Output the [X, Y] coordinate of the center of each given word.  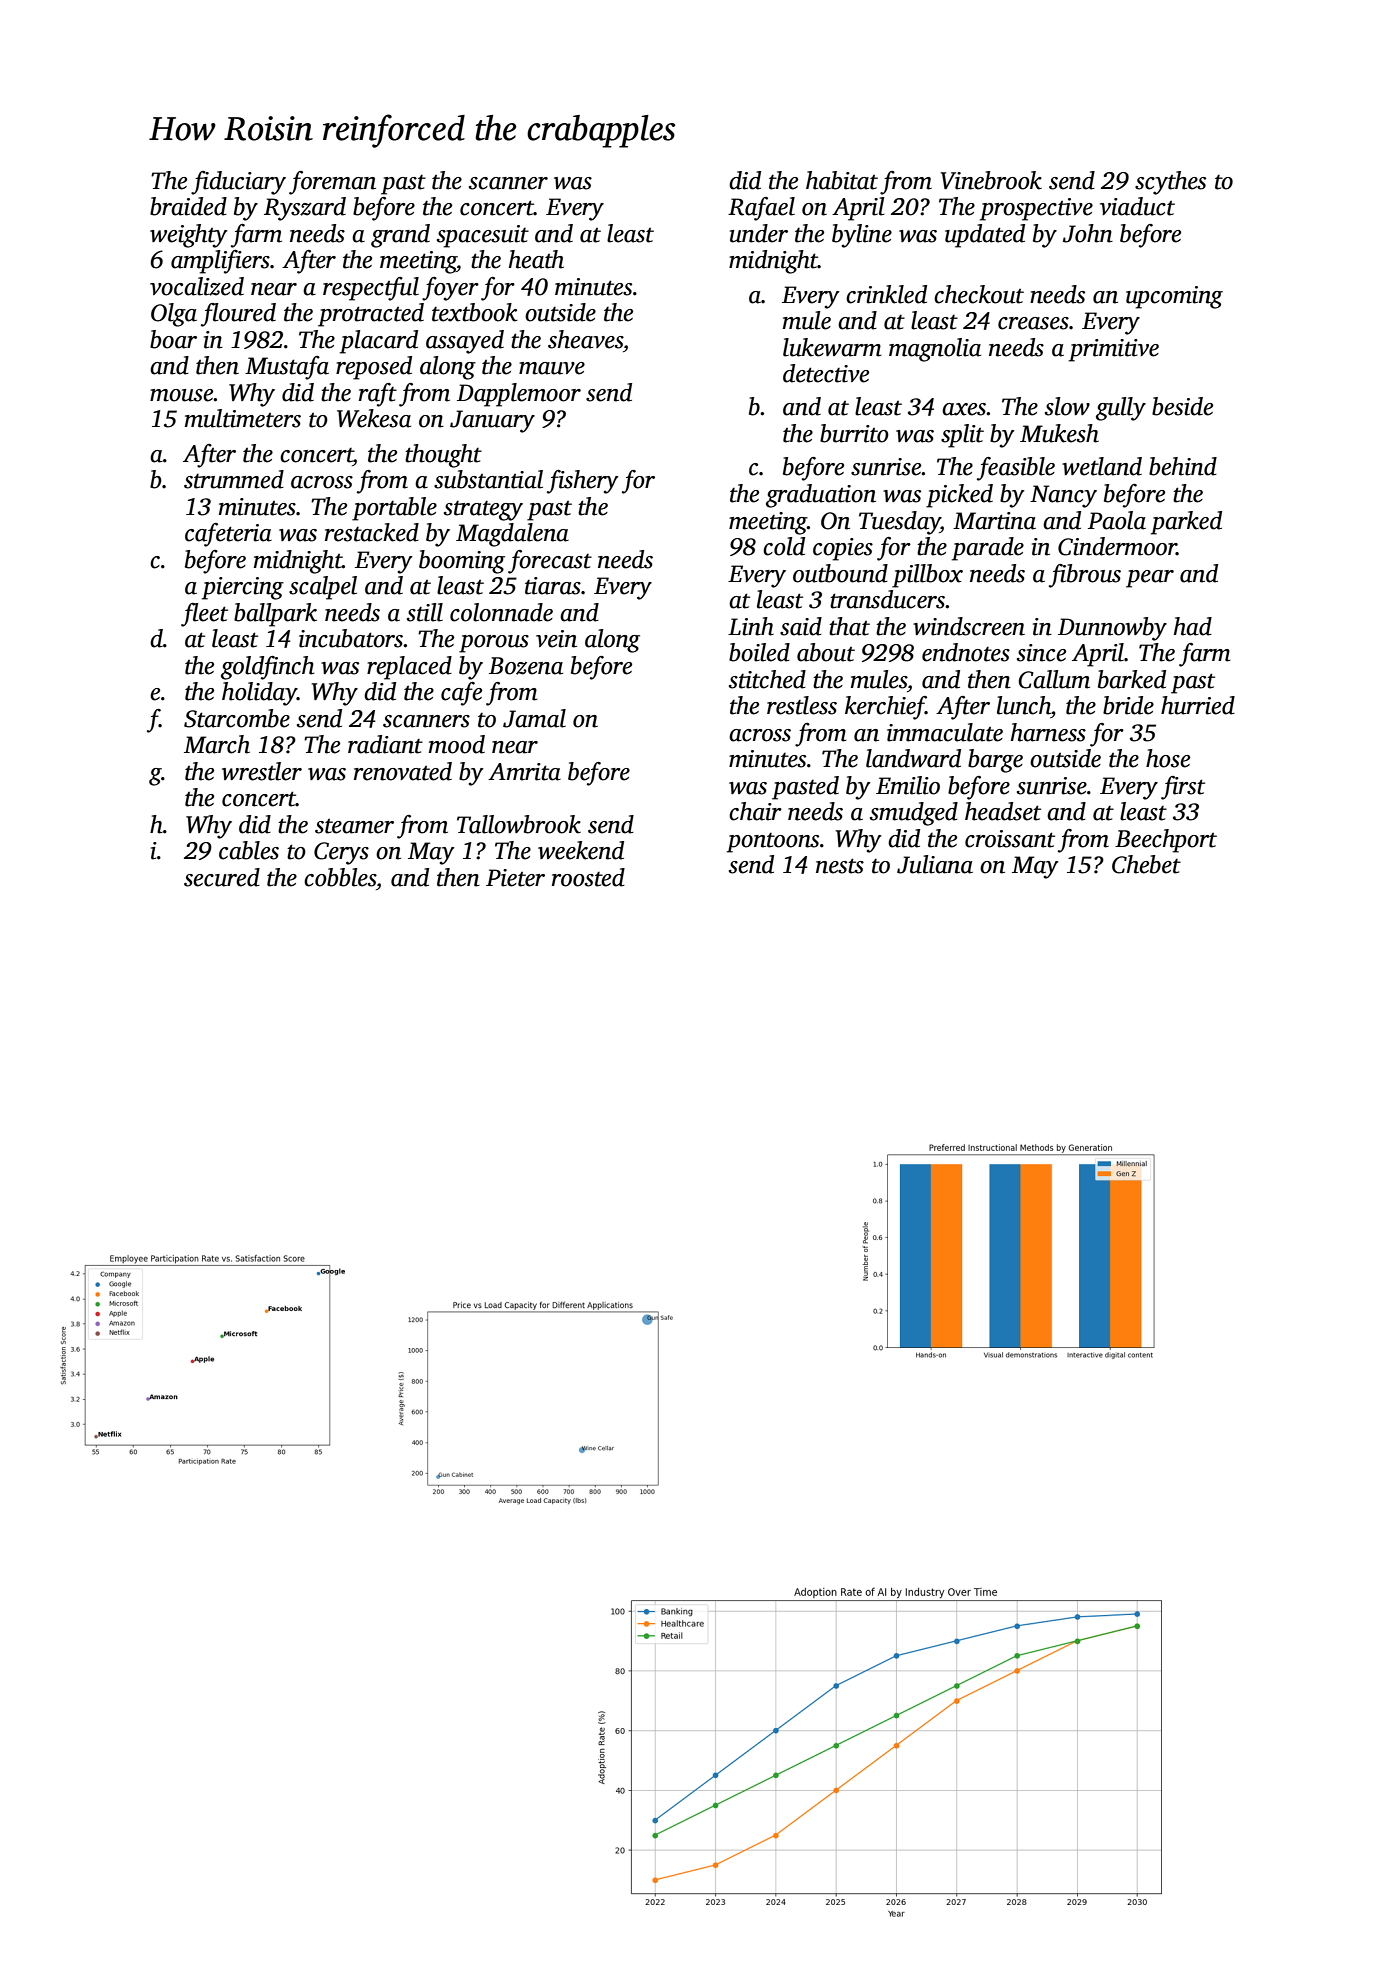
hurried [1198, 705]
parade [988, 549]
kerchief [885, 708]
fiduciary [238, 183]
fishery [583, 482]
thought [443, 456]
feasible [1016, 469]
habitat [842, 180]
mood [457, 744]
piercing [243, 588]
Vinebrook [991, 180]
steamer [354, 826]
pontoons [773, 843]
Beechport [1166, 841]
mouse [182, 395]
